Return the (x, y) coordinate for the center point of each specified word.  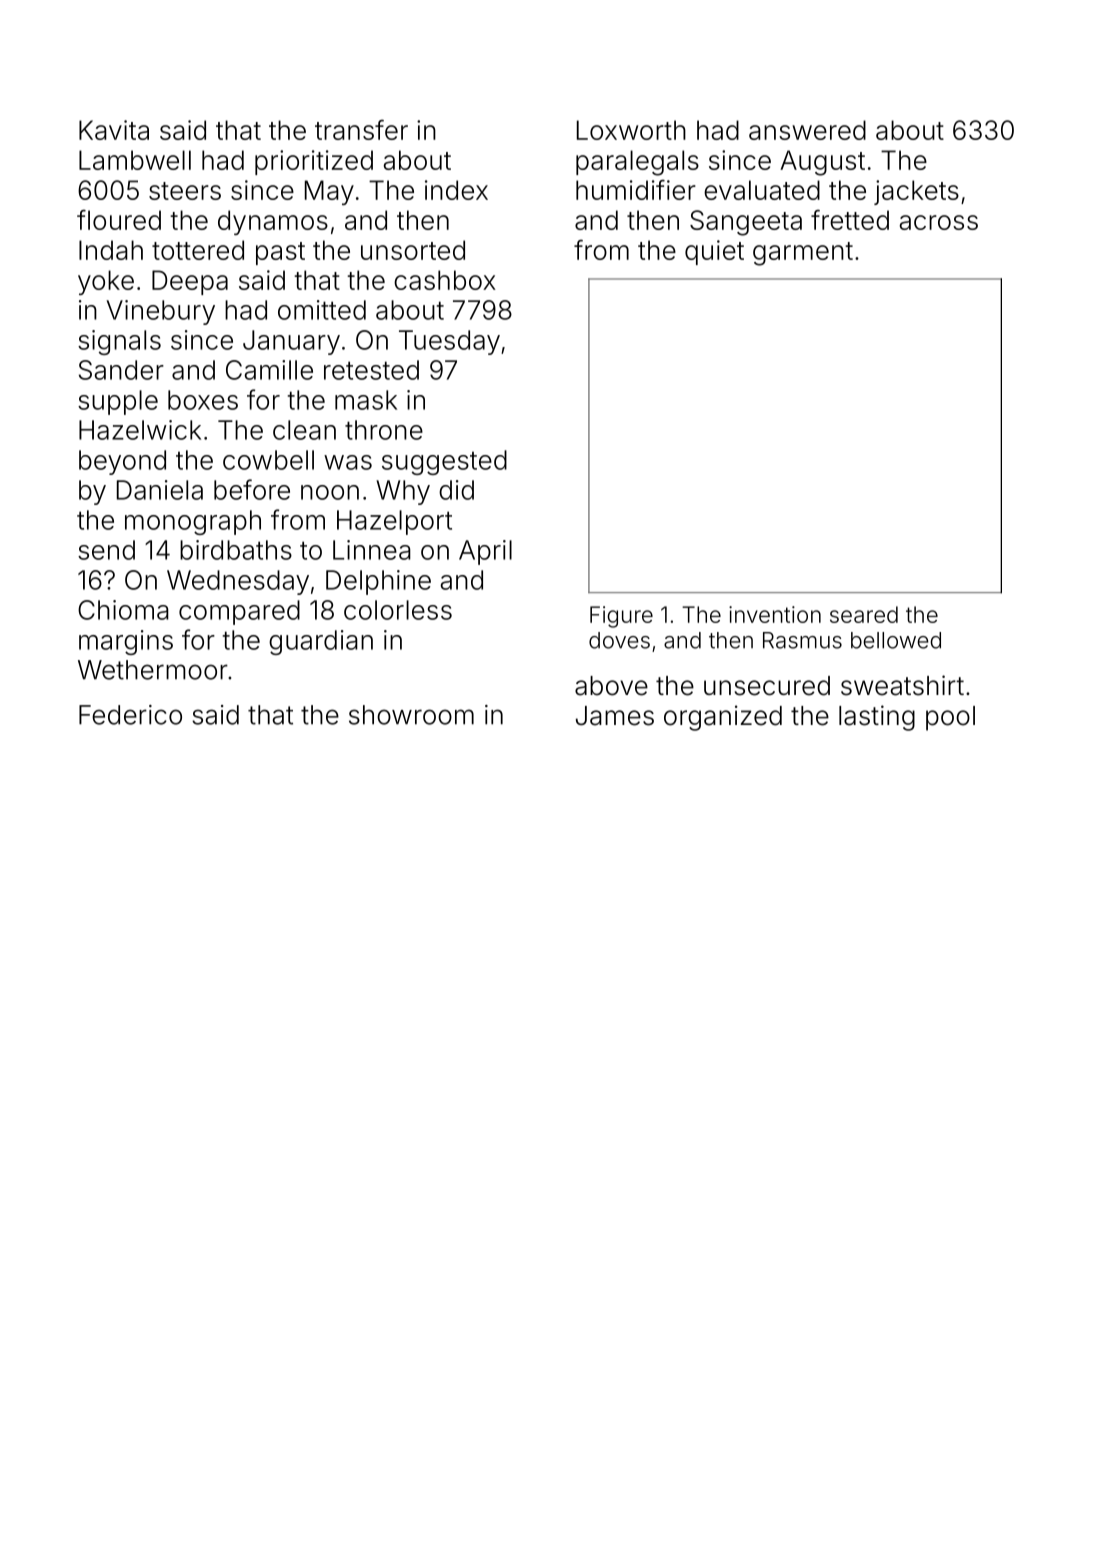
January (291, 342)
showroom (411, 715)
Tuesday (449, 342)
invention (775, 614)
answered (807, 130)
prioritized (314, 162)
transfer (361, 130)
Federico (130, 715)
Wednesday (238, 582)
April (485, 552)
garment (803, 254)
